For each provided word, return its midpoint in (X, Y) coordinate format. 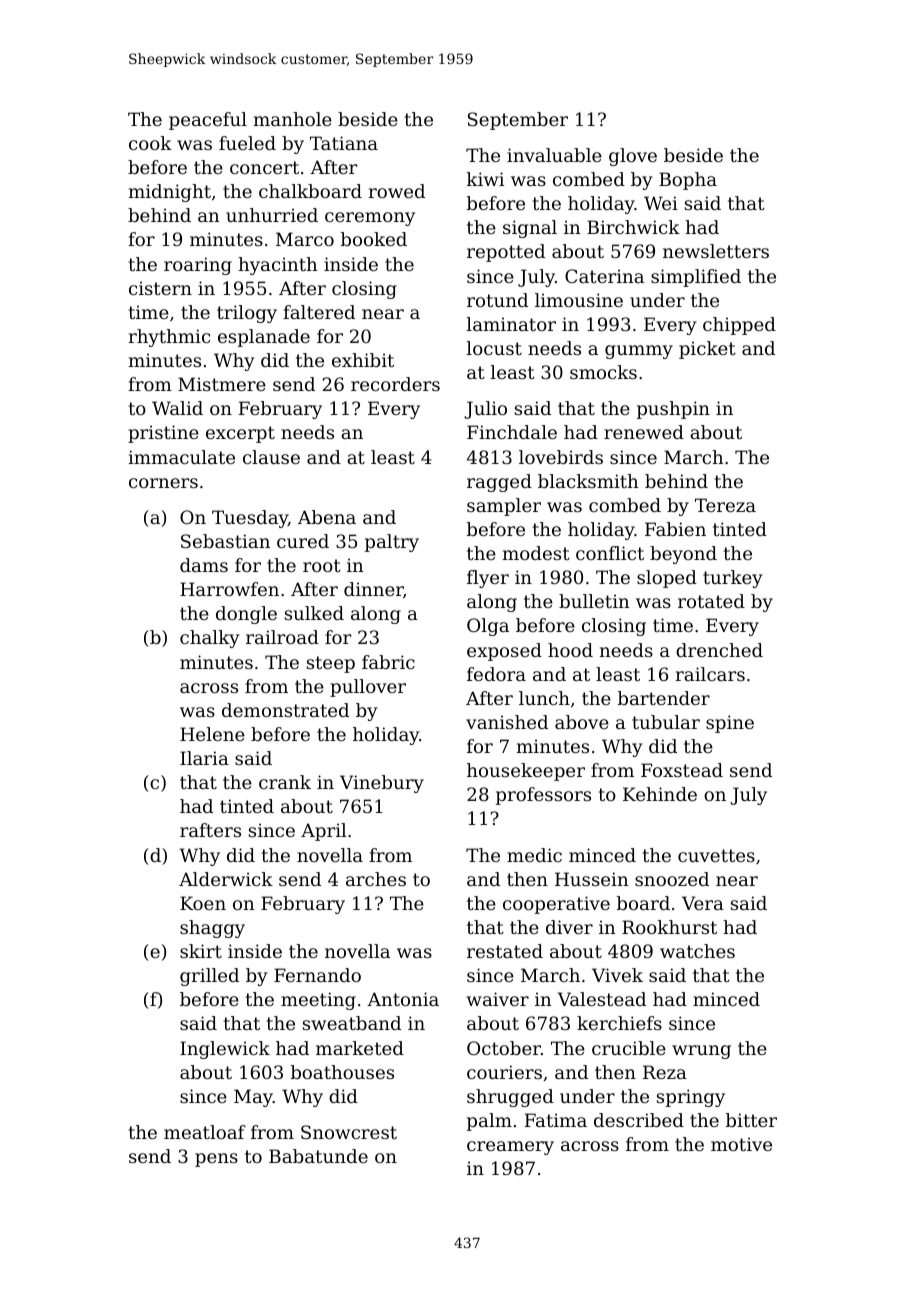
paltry (392, 543)
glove (633, 157)
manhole (293, 119)
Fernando (317, 975)
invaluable (554, 155)
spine (730, 724)
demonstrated (285, 710)
